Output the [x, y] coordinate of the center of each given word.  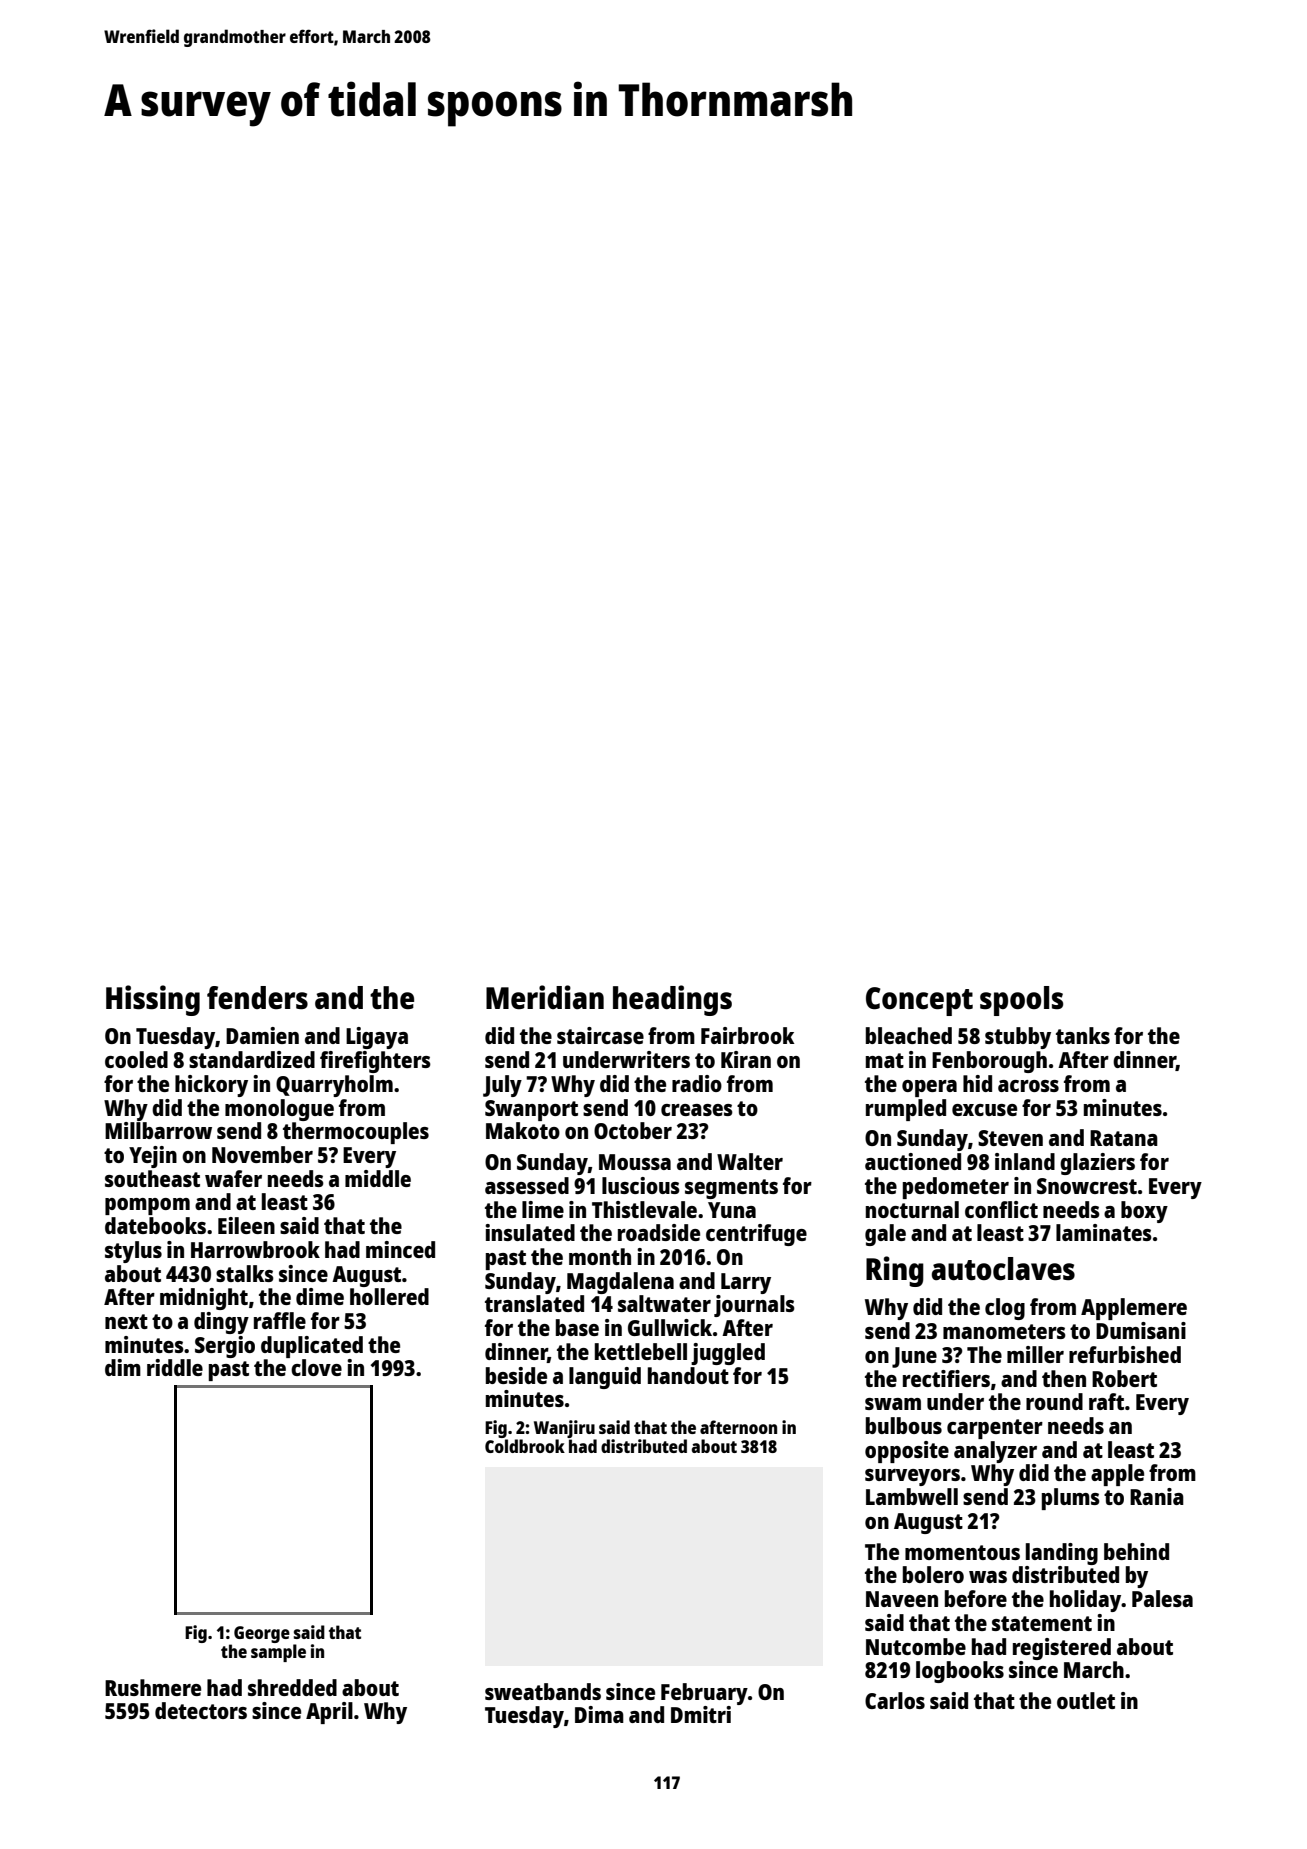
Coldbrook [525, 1446]
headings [672, 1000]
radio [697, 1083]
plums [1071, 1499]
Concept [919, 1001]
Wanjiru [564, 1429]
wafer [233, 1178]
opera [929, 1088]
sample [278, 1653]
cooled [136, 1059]
